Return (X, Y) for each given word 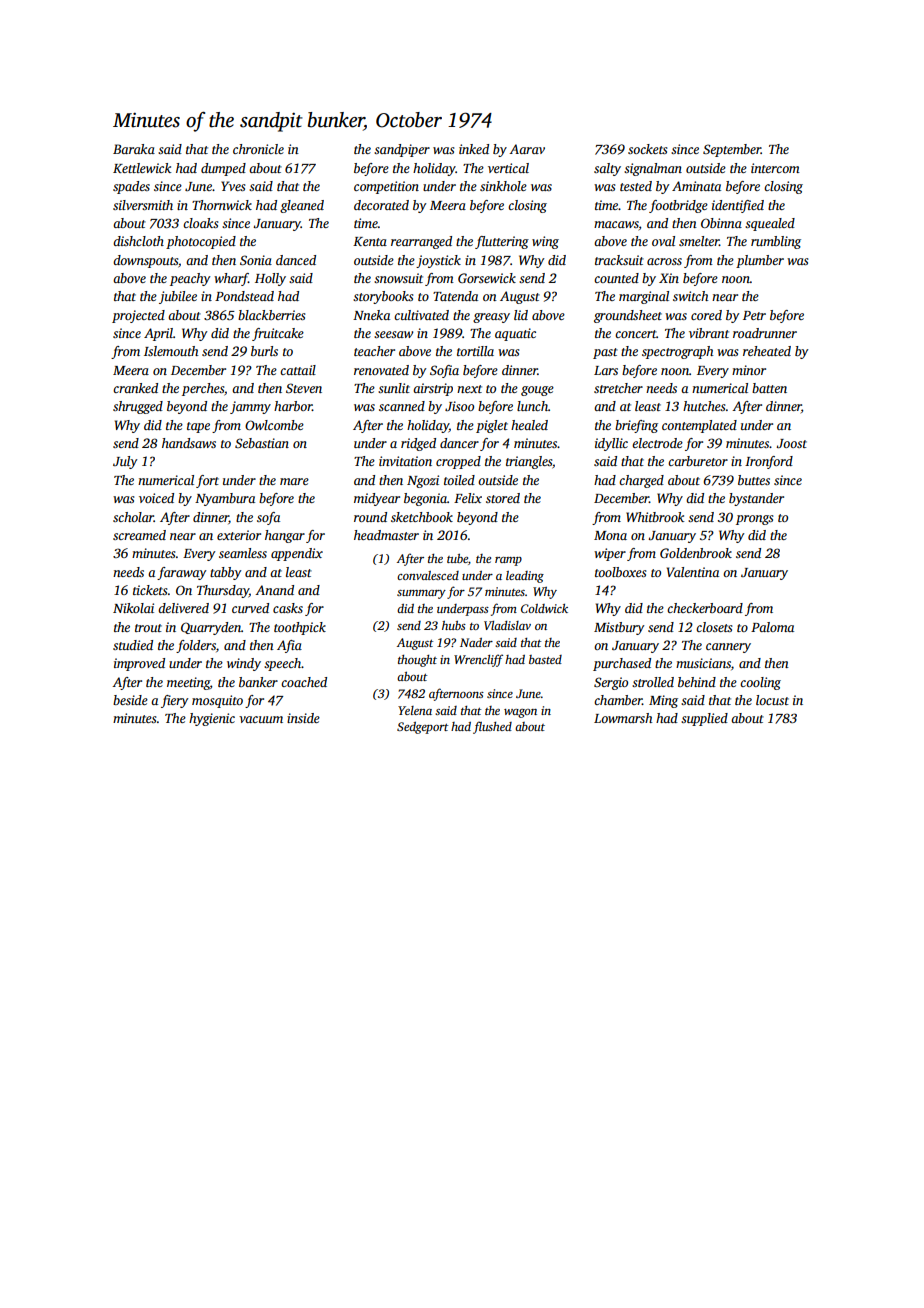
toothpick (300, 628)
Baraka (134, 149)
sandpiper (402, 150)
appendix (297, 554)
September (732, 150)
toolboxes (620, 572)
